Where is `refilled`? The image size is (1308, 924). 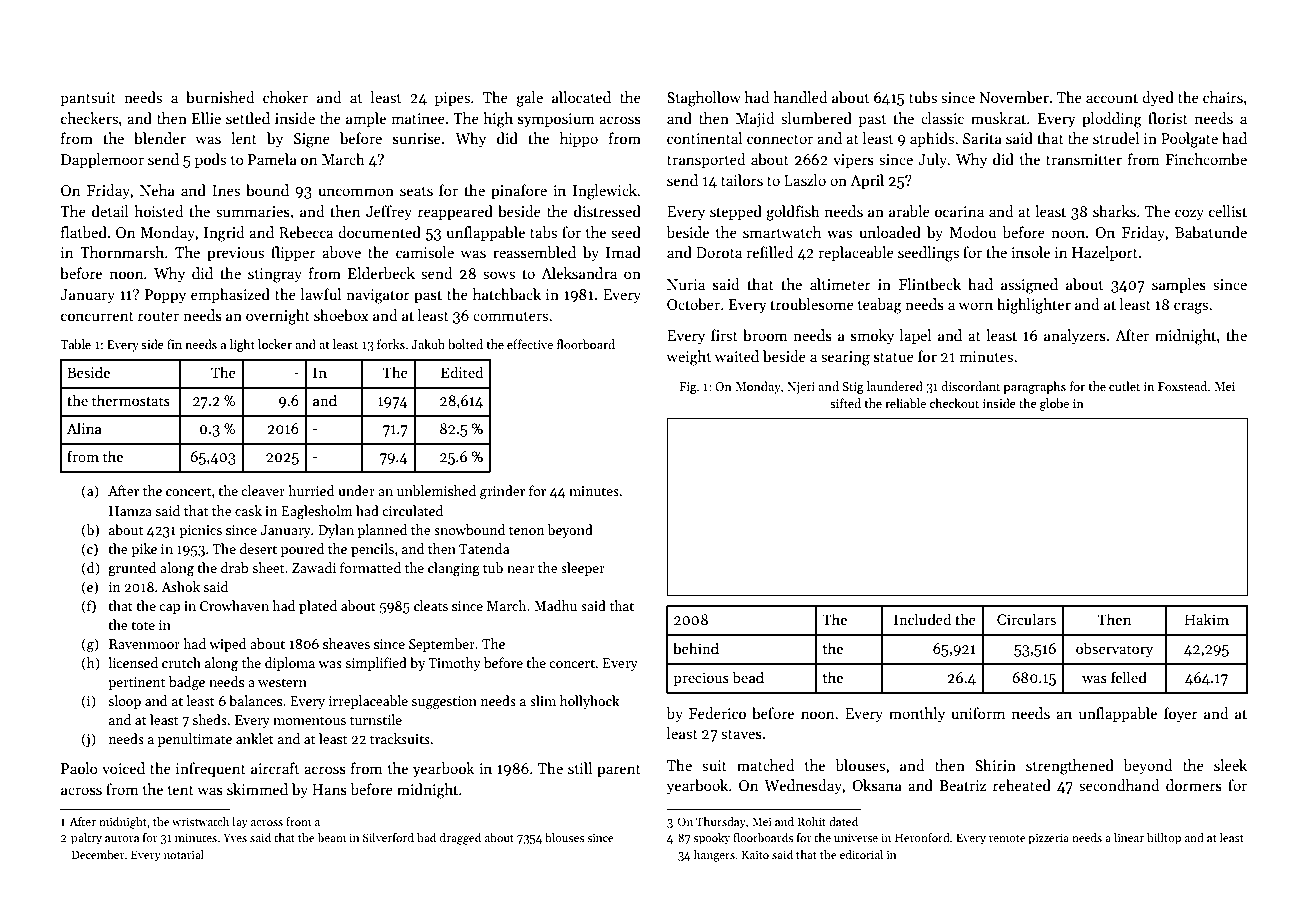 refilled is located at coordinates (770, 252).
